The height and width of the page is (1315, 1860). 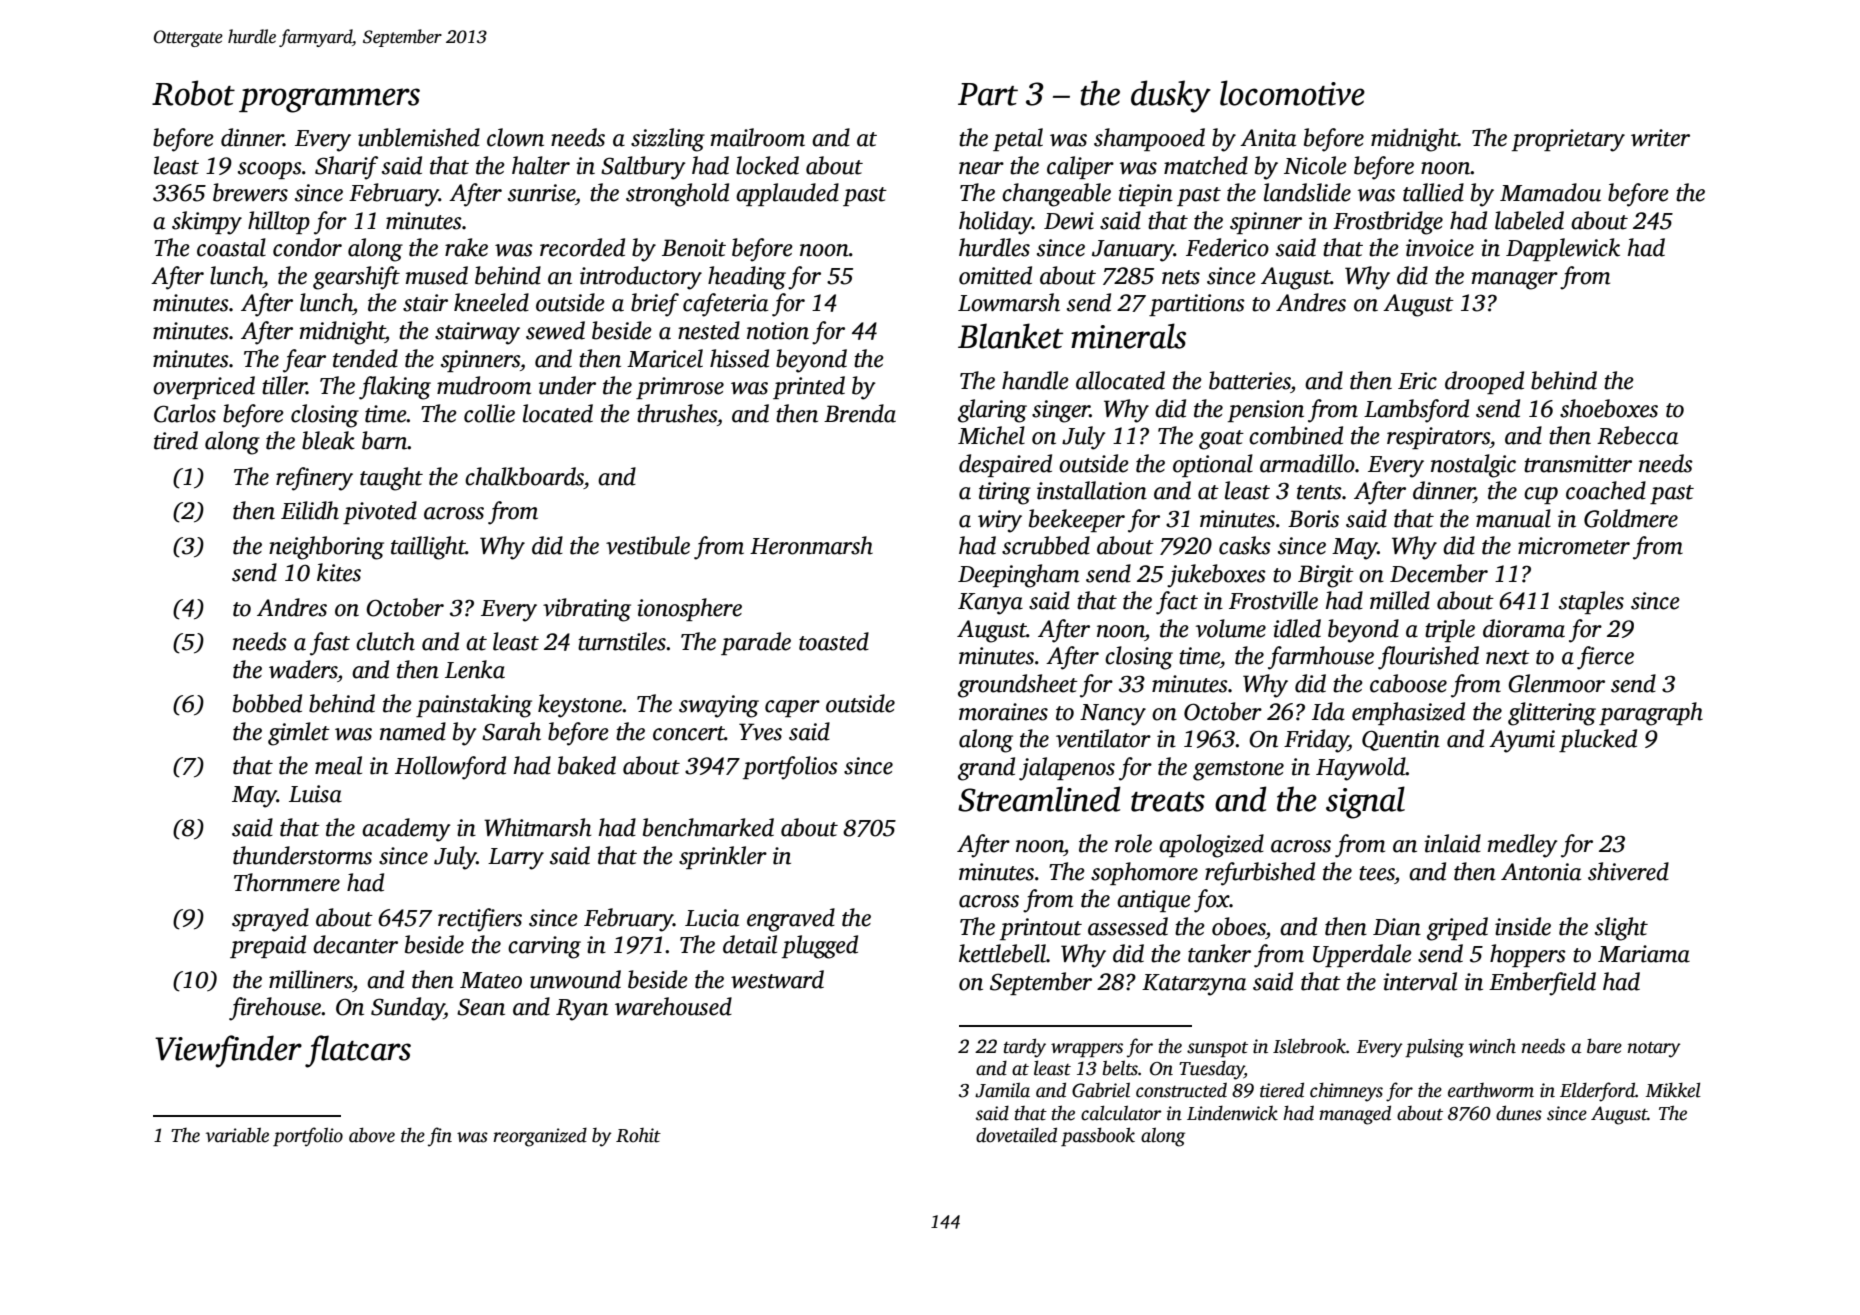 I want to click on fierce, so click(x=1605, y=658).
